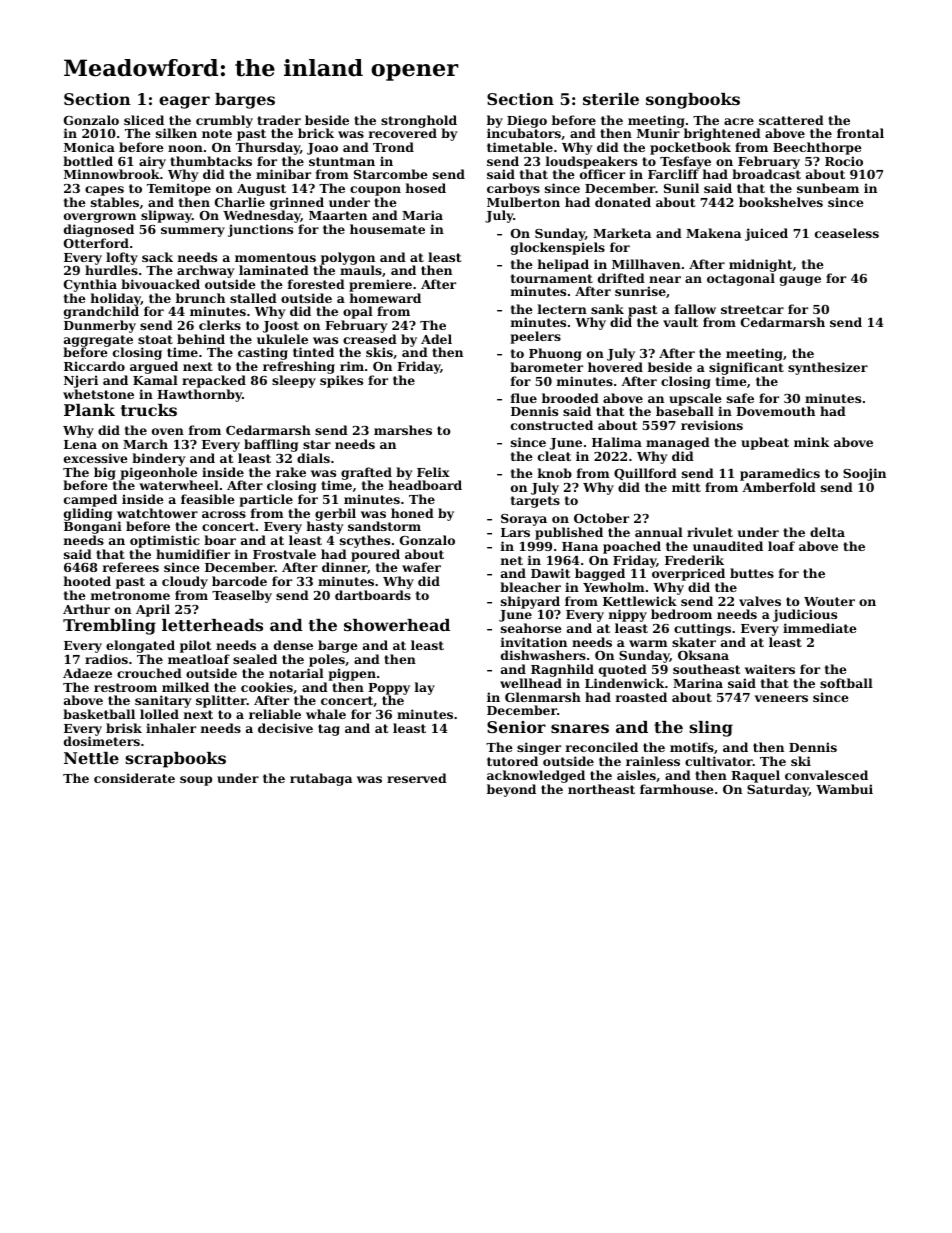 The image size is (952, 1233). What do you see at coordinates (96, 243) in the screenshot?
I see `Otterford` at bounding box center [96, 243].
